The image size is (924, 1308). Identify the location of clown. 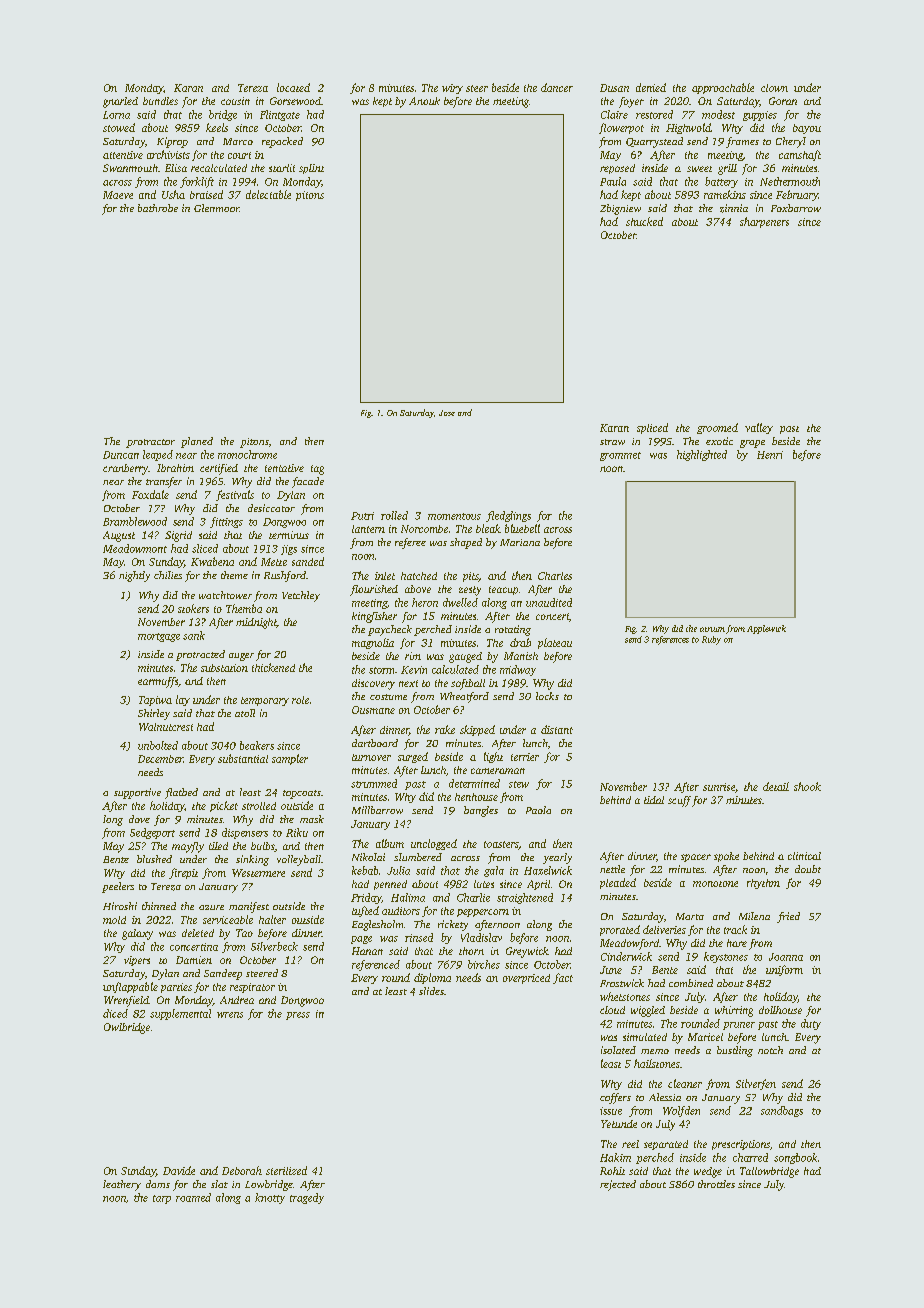
(774, 88).
